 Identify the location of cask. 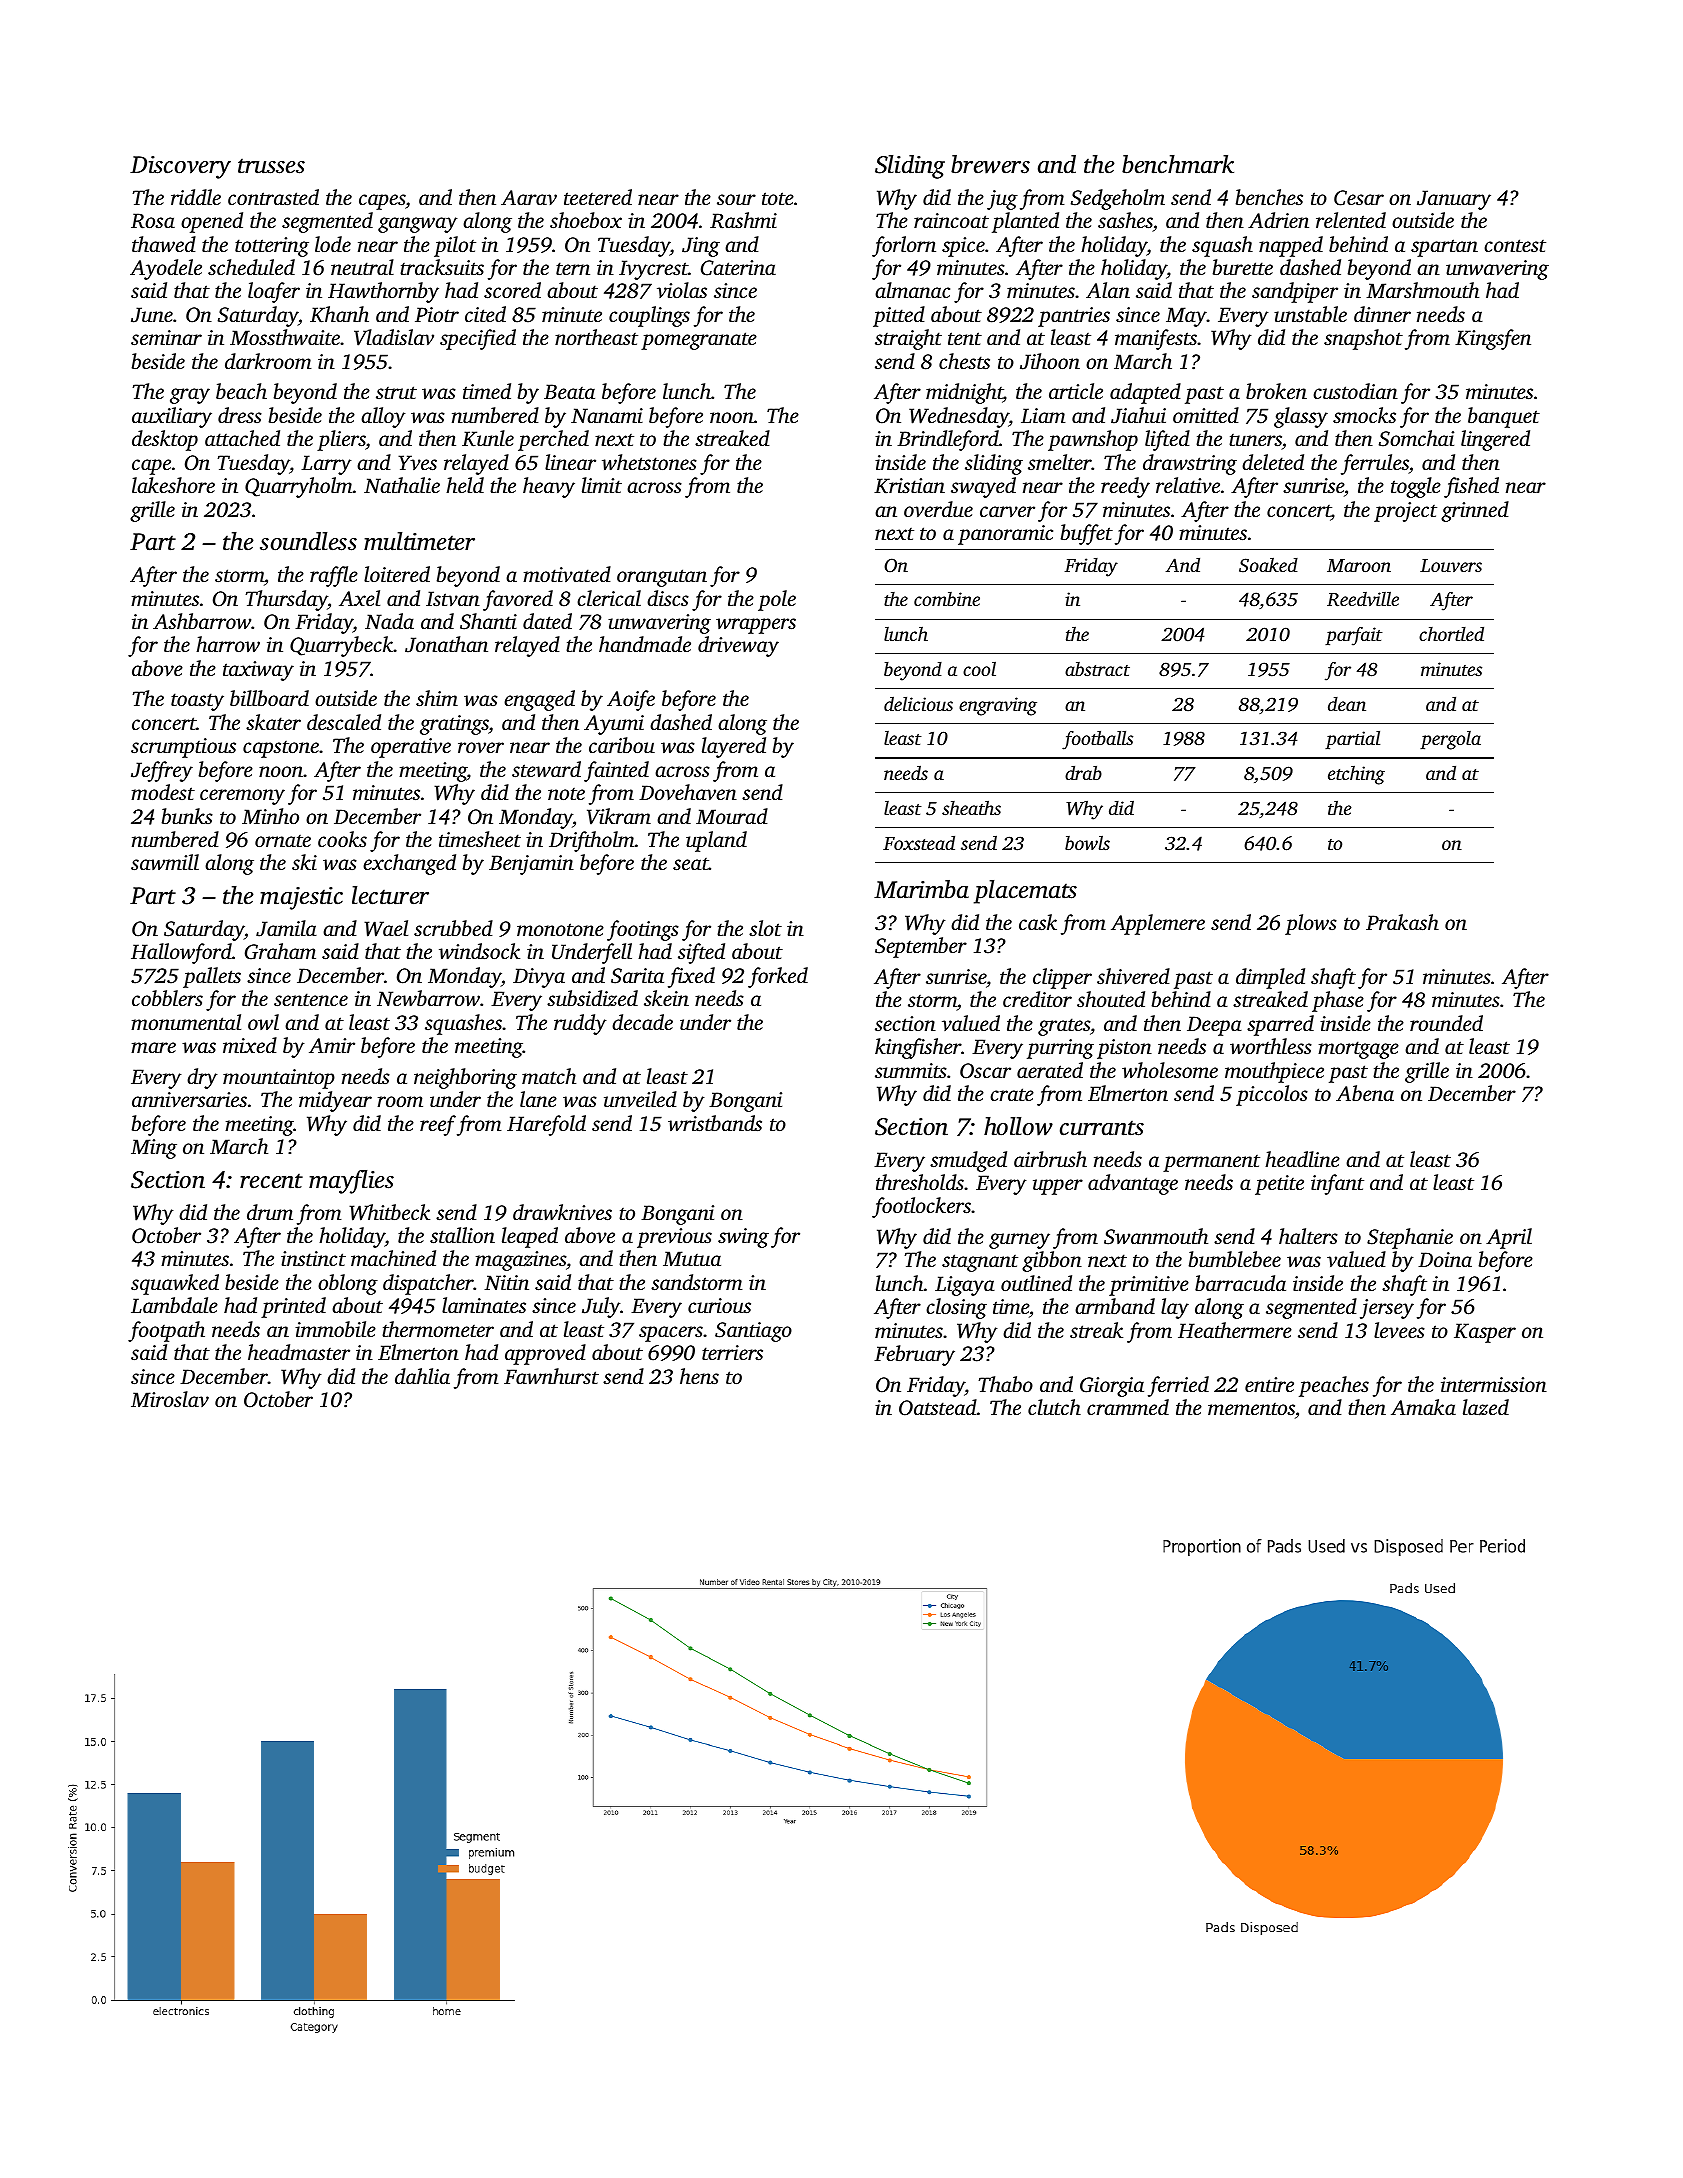
(1038, 922).
